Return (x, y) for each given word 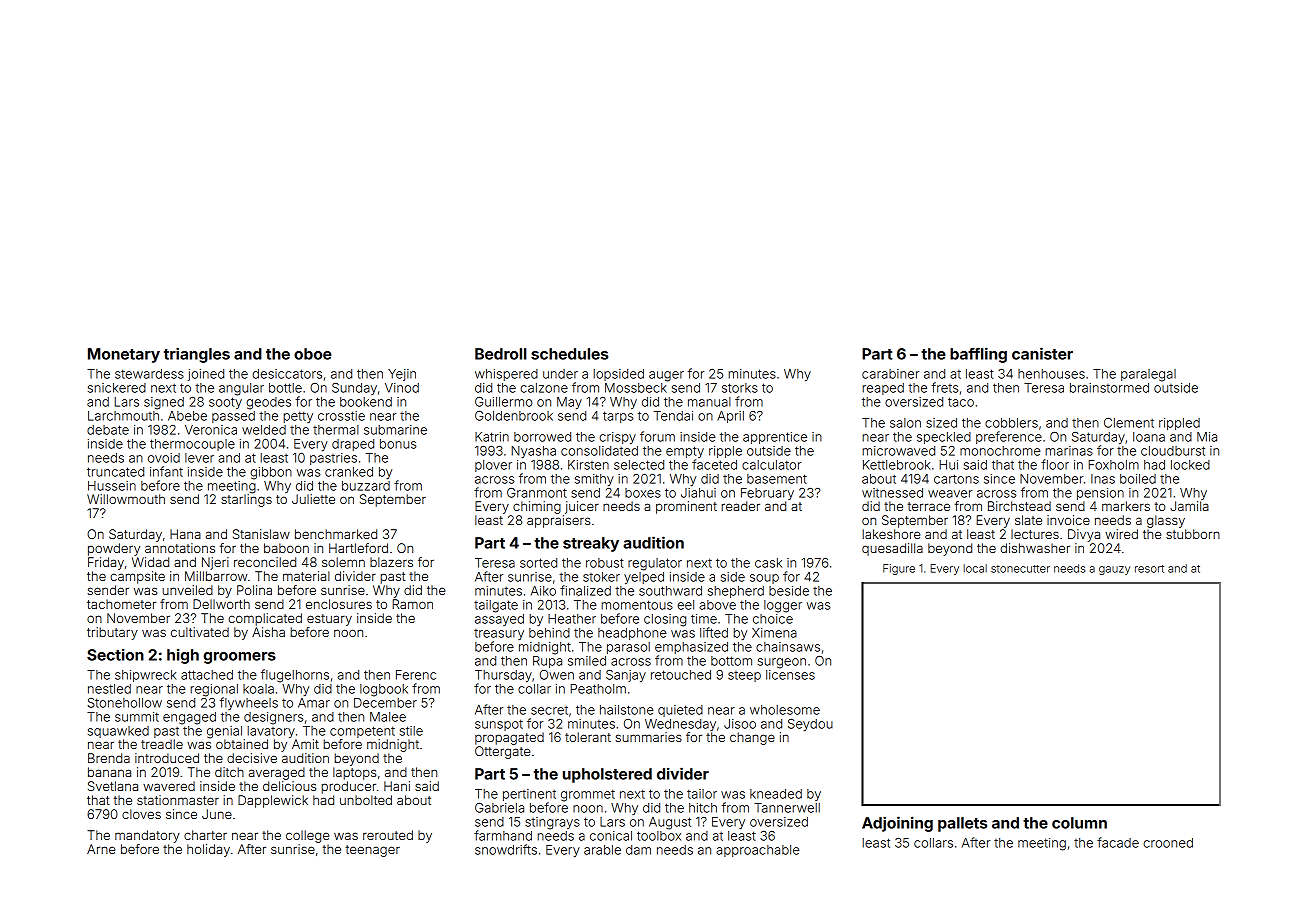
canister (1042, 353)
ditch (229, 772)
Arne (101, 849)
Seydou (810, 725)
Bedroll (501, 354)
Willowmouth (126, 499)
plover (493, 466)
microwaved (899, 451)
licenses (790, 675)
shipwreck (146, 676)
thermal (336, 430)
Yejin (402, 375)
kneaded (776, 794)
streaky (591, 544)
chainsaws (788, 647)
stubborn (1193, 534)
